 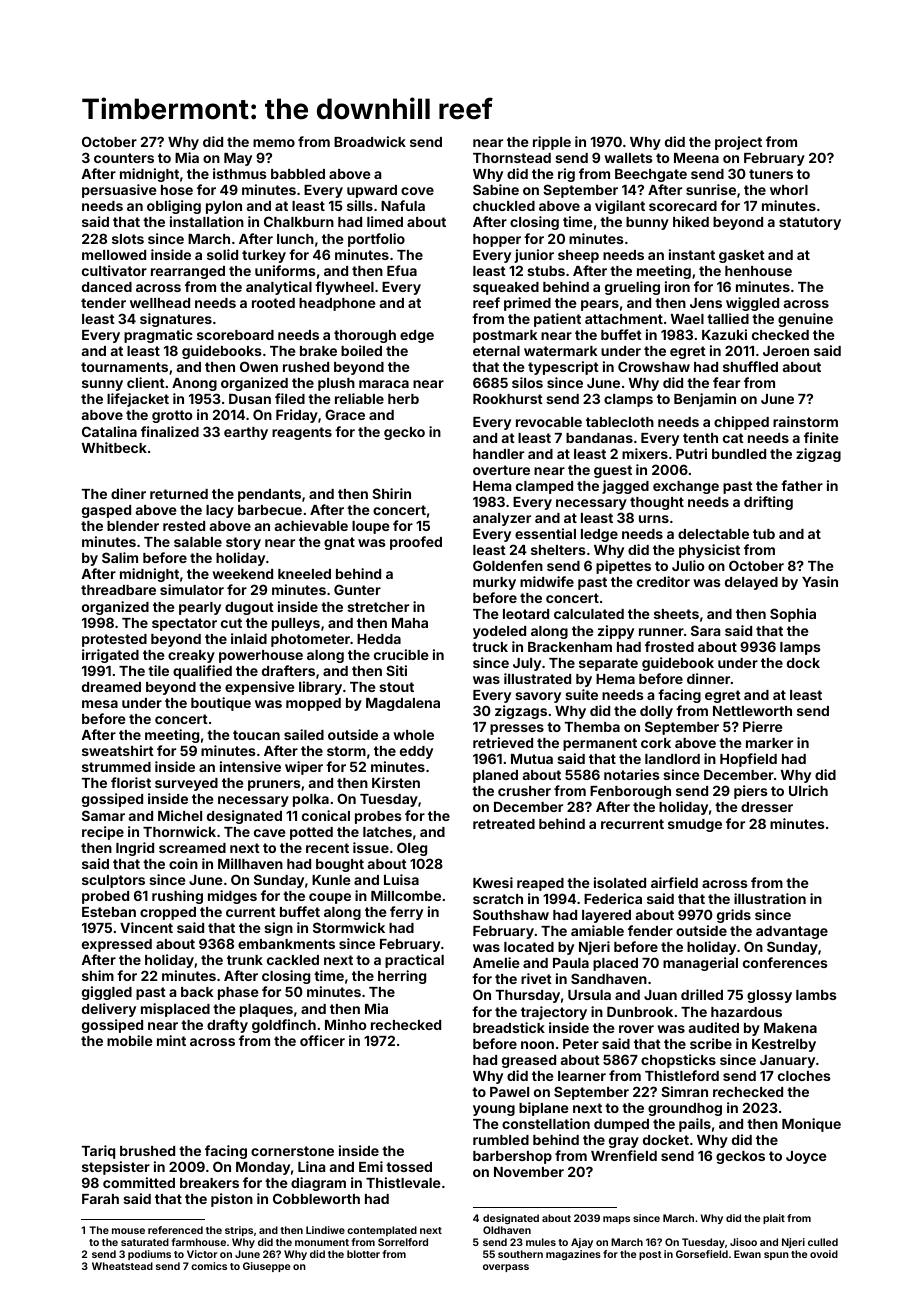 I want to click on uniforms, so click(x=285, y=270).
